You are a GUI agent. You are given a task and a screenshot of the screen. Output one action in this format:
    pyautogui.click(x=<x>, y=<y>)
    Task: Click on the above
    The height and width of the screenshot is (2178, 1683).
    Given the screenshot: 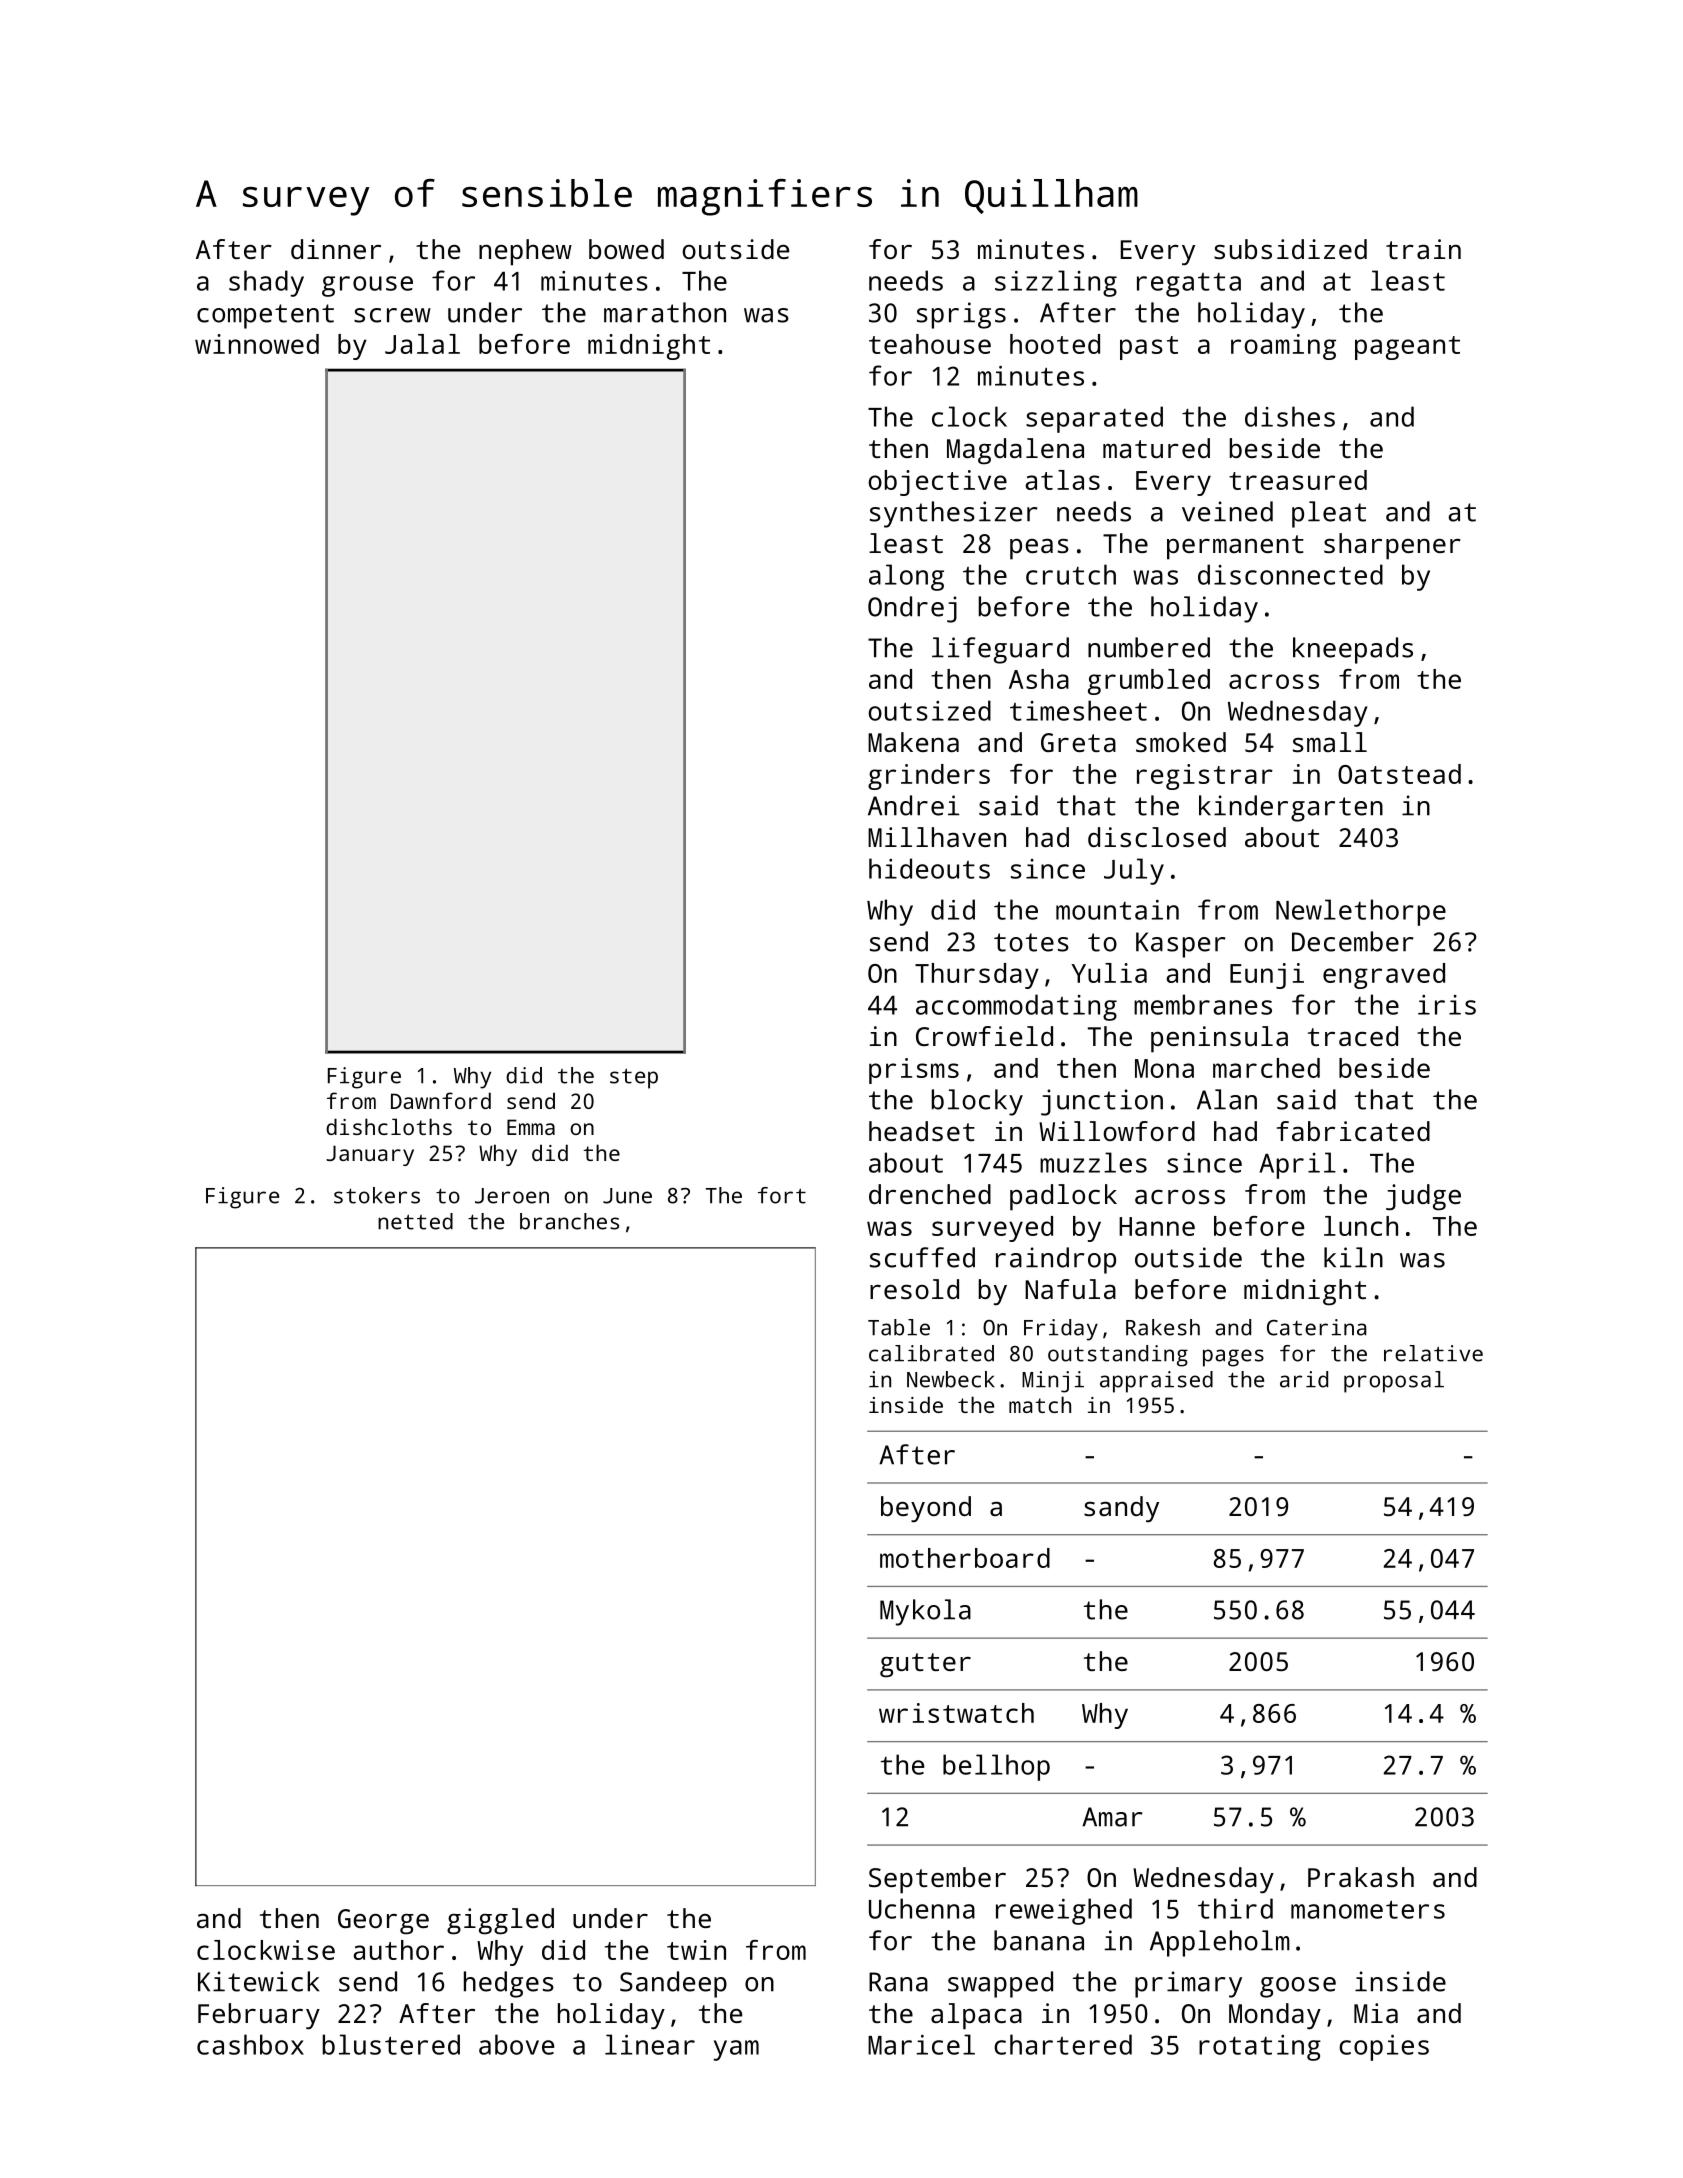 What is the action you would take?
    pyautogui.click(x=516, y=2044)
